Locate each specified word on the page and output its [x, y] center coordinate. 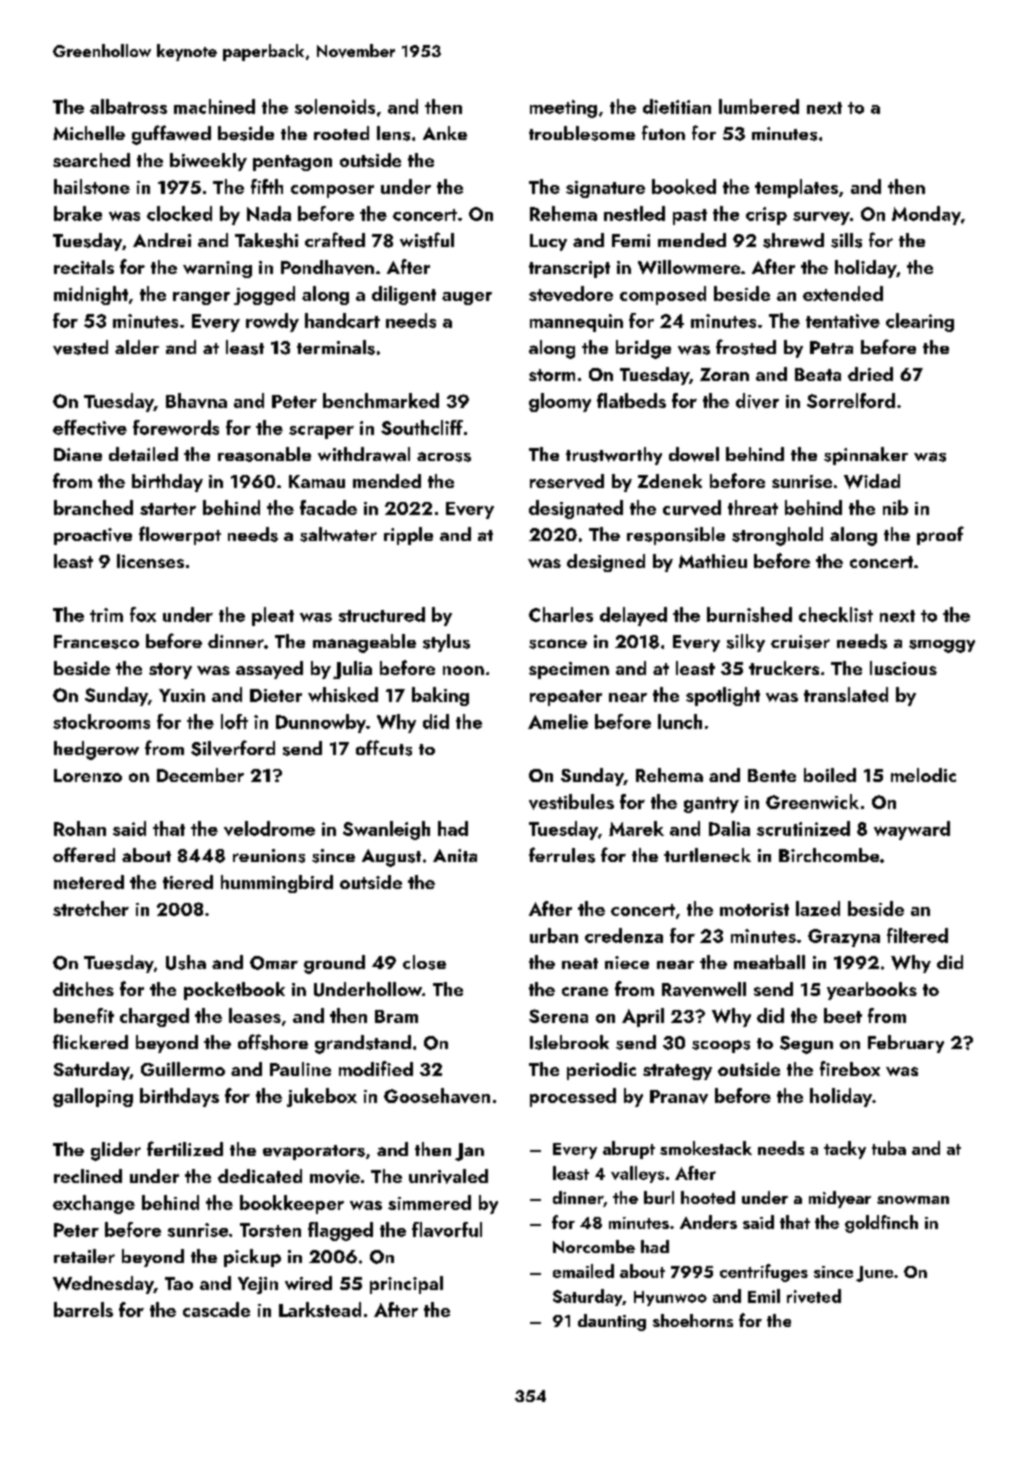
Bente [772, 775]
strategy [677, 1072]
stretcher [91, 908]
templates [796, 188]
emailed [583, 1271]
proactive [93, 536]
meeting [563, 109]
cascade [216, 1309]
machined [214, 106]
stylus [446, 643]
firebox [850, 1068]
